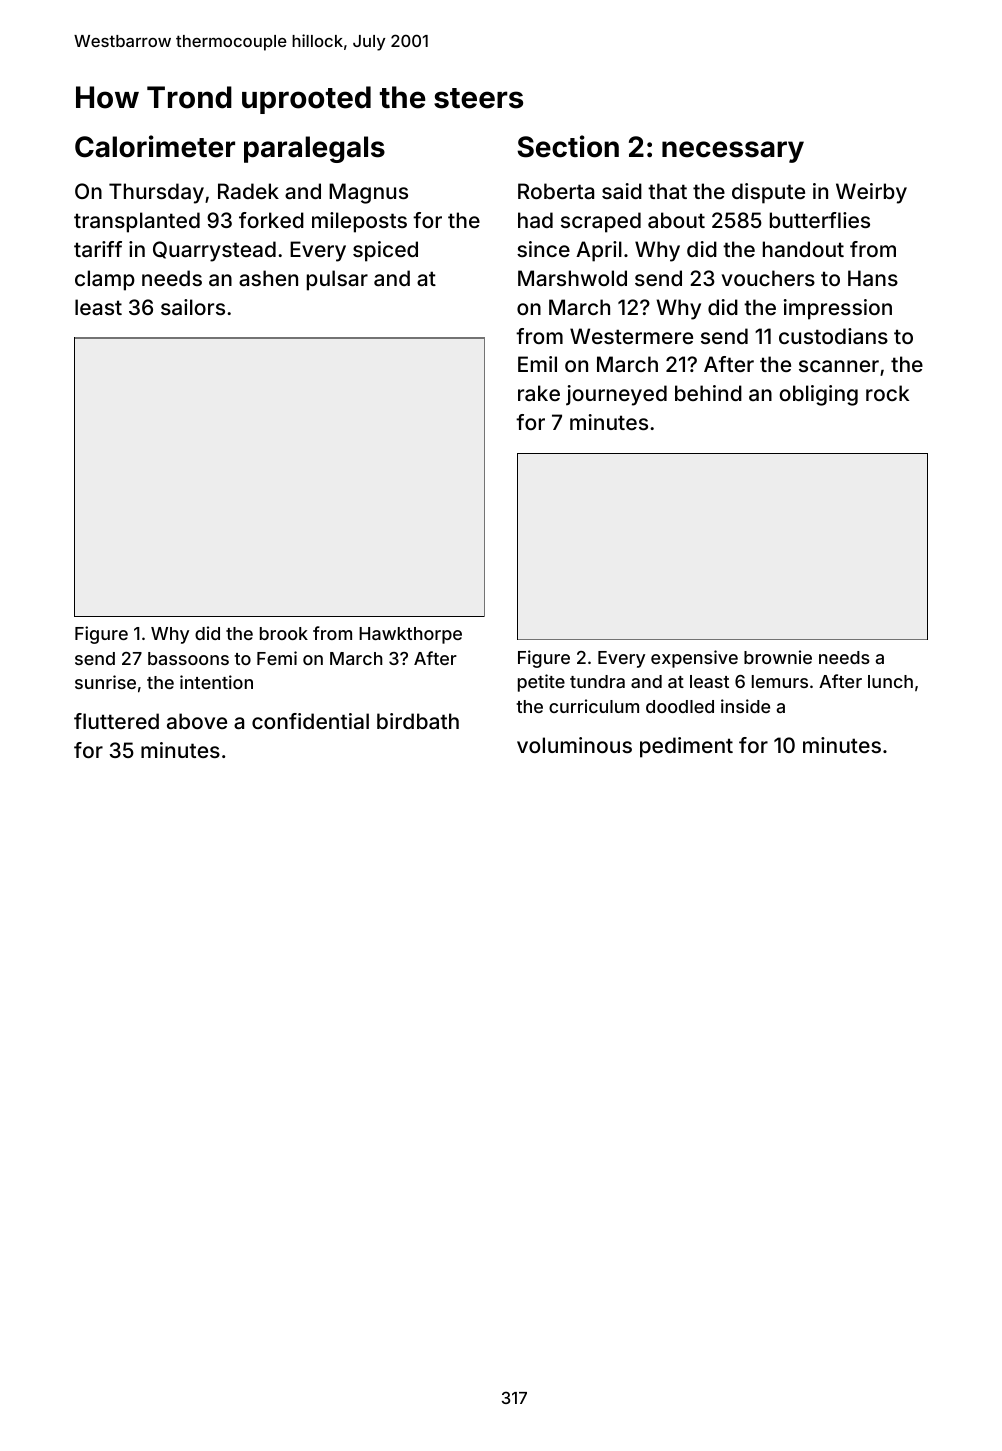  Describe the element at coordinates (248, 191) in the screenshot. I see `Radek` at that location.
